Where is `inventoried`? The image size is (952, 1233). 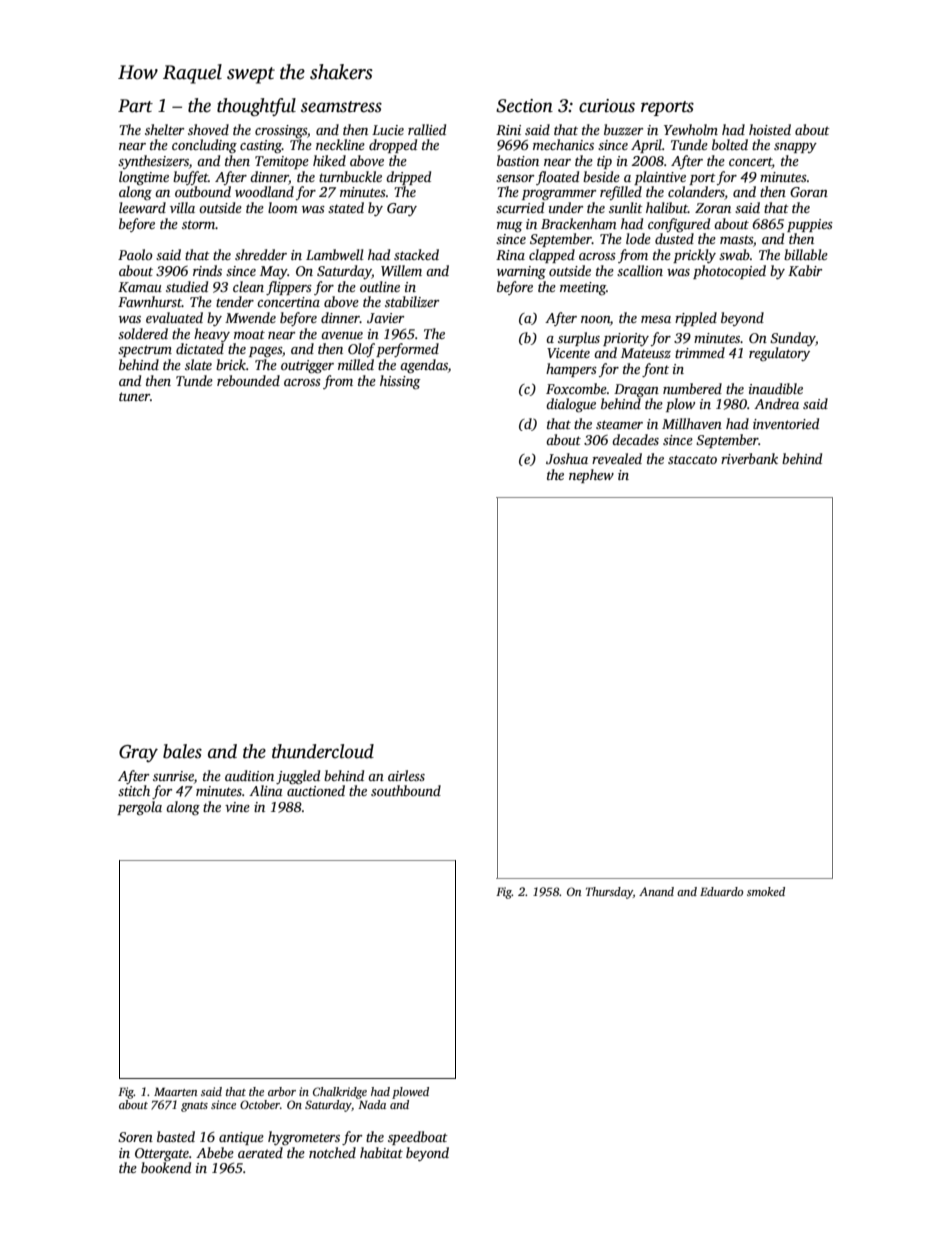
inventoried is located at coordinates (786, 423).
